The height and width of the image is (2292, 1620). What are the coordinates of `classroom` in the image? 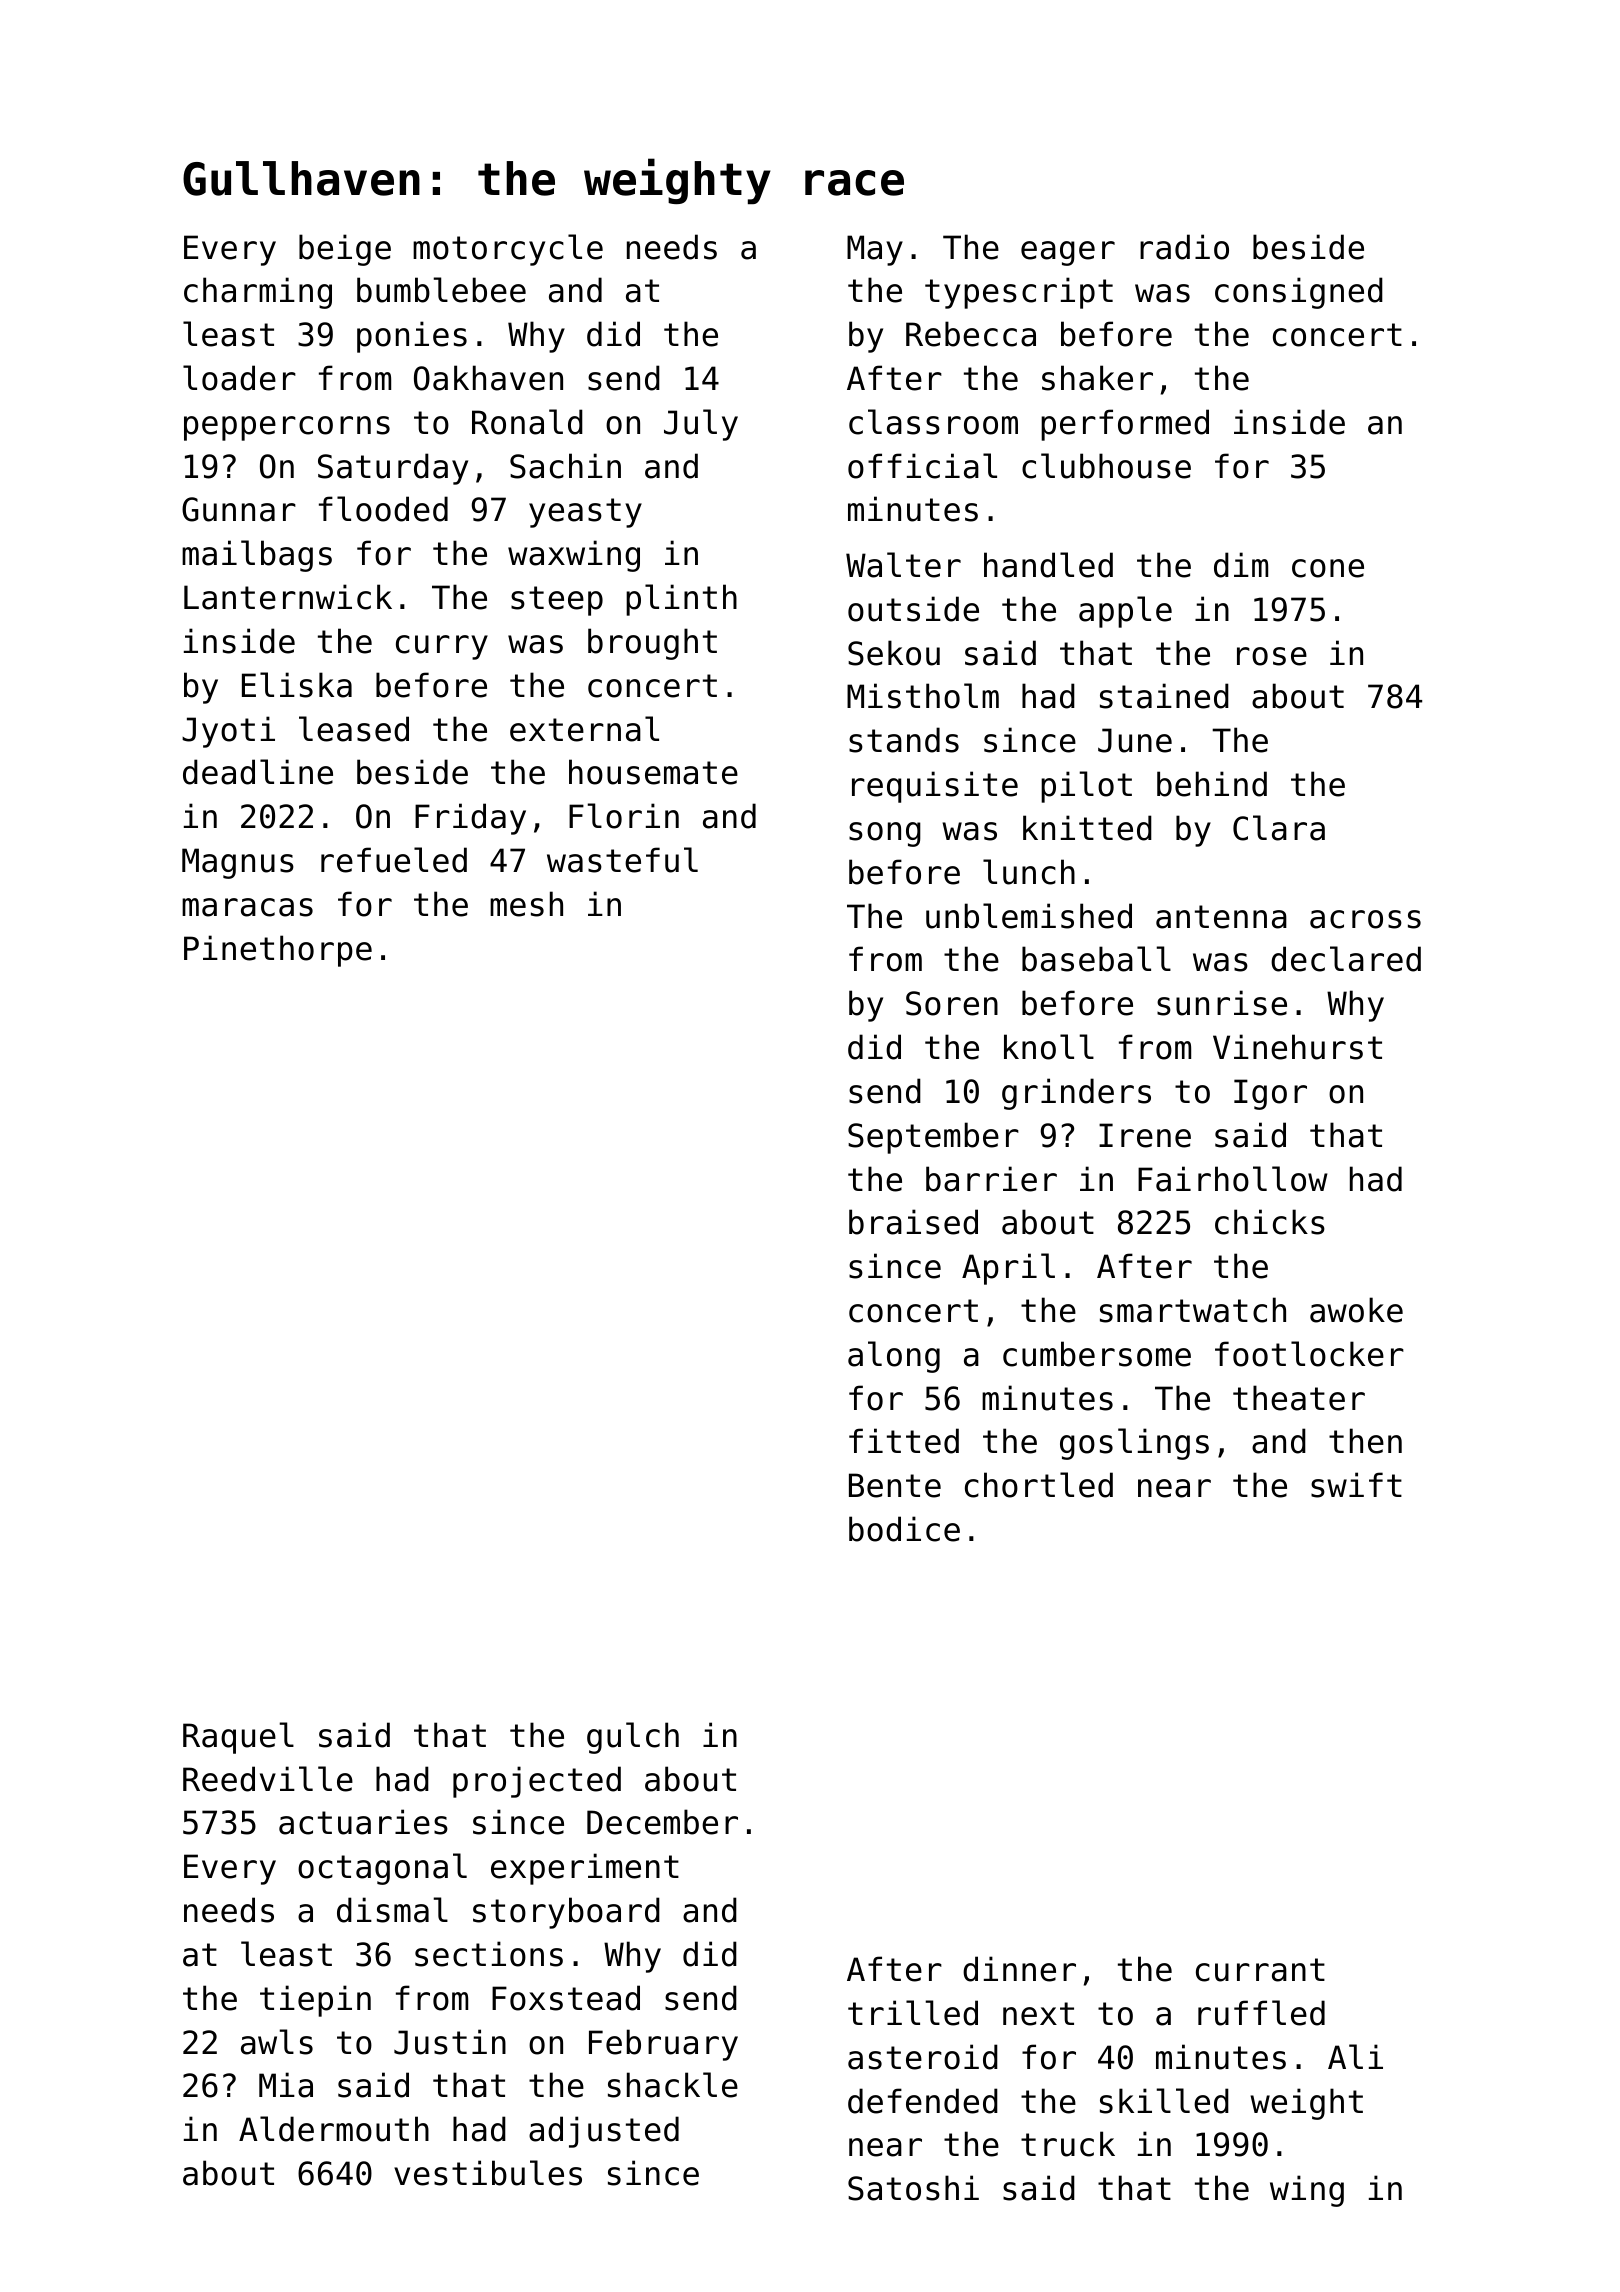 It's located at (933, 422).
